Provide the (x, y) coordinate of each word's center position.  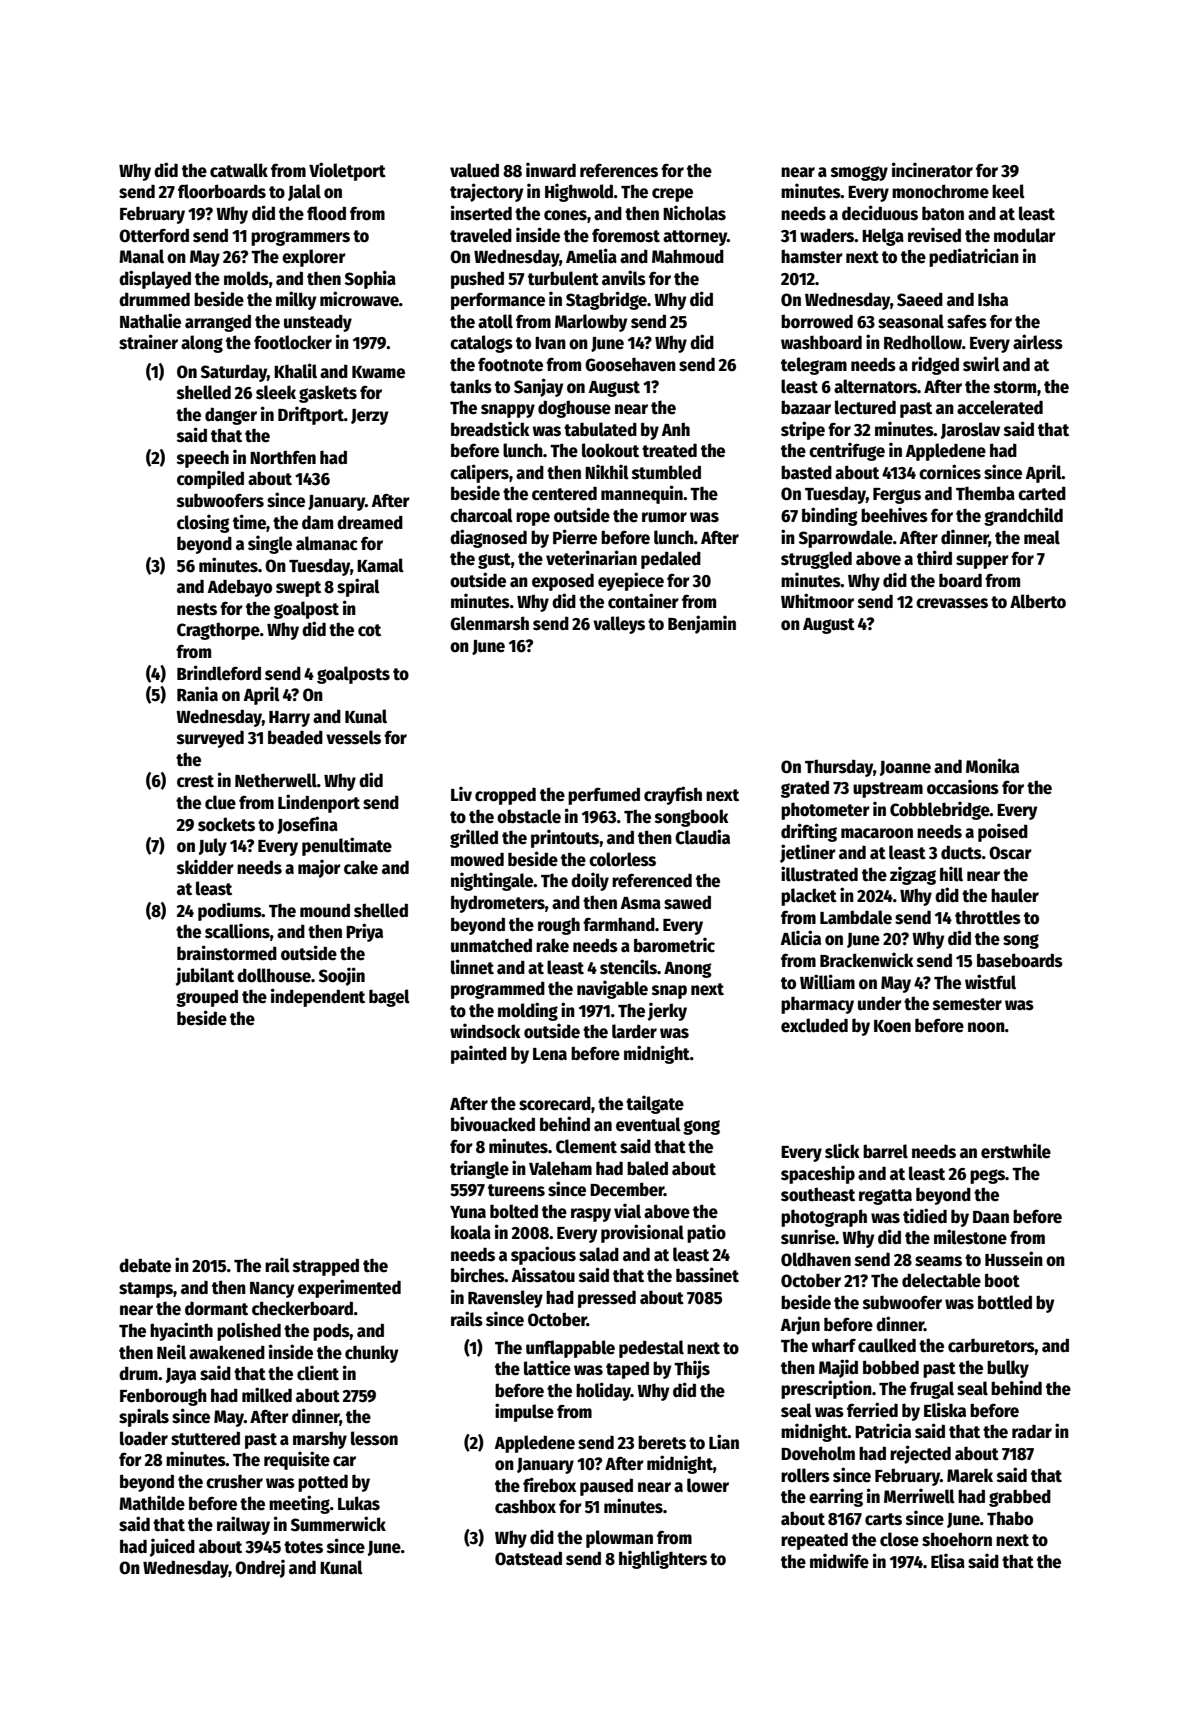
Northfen (283, 457)
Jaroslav (970, 430)
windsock (485, 1031)
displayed (155, 279)
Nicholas (694, 213)
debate (145, 1265)
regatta (885, 1197)
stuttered (205, 1438)
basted (806, 472)
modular (1025, 235)
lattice (547, 1368)
